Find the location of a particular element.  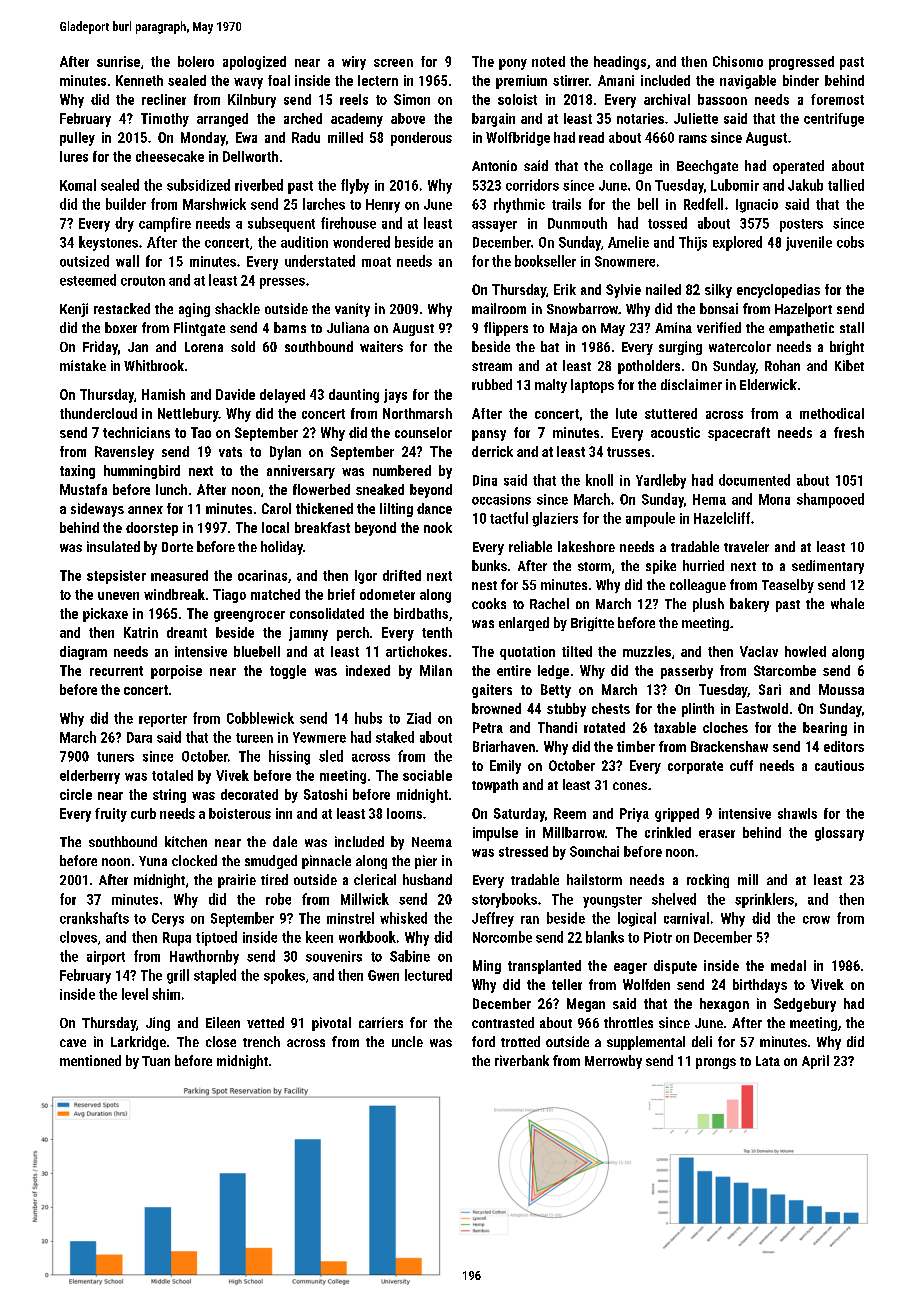

Chisomo is located at coordinates (738, 61).
